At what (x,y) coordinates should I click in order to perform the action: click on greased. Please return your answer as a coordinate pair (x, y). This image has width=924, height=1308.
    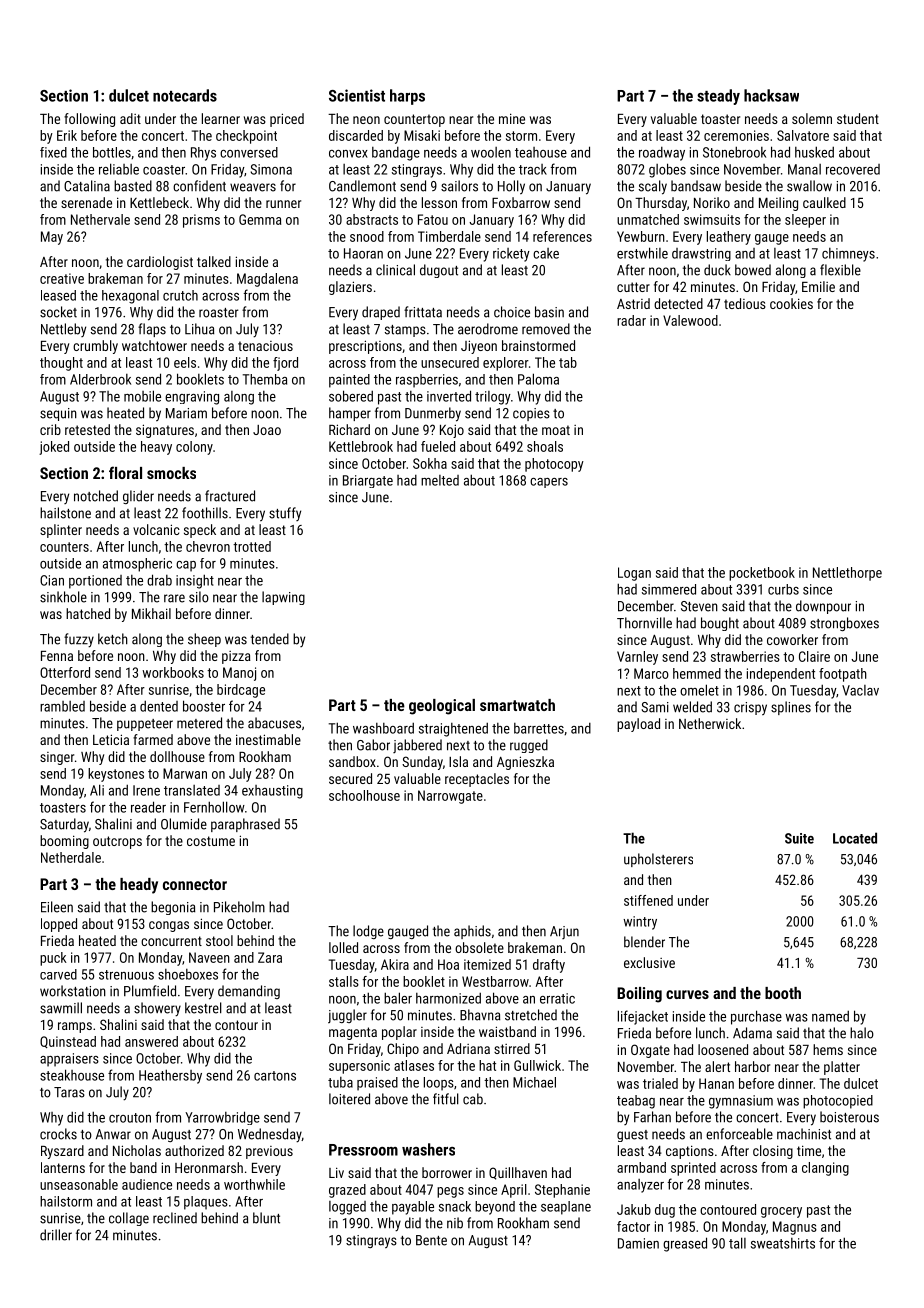
    Looking at the image, I should click on (685, 1244).
